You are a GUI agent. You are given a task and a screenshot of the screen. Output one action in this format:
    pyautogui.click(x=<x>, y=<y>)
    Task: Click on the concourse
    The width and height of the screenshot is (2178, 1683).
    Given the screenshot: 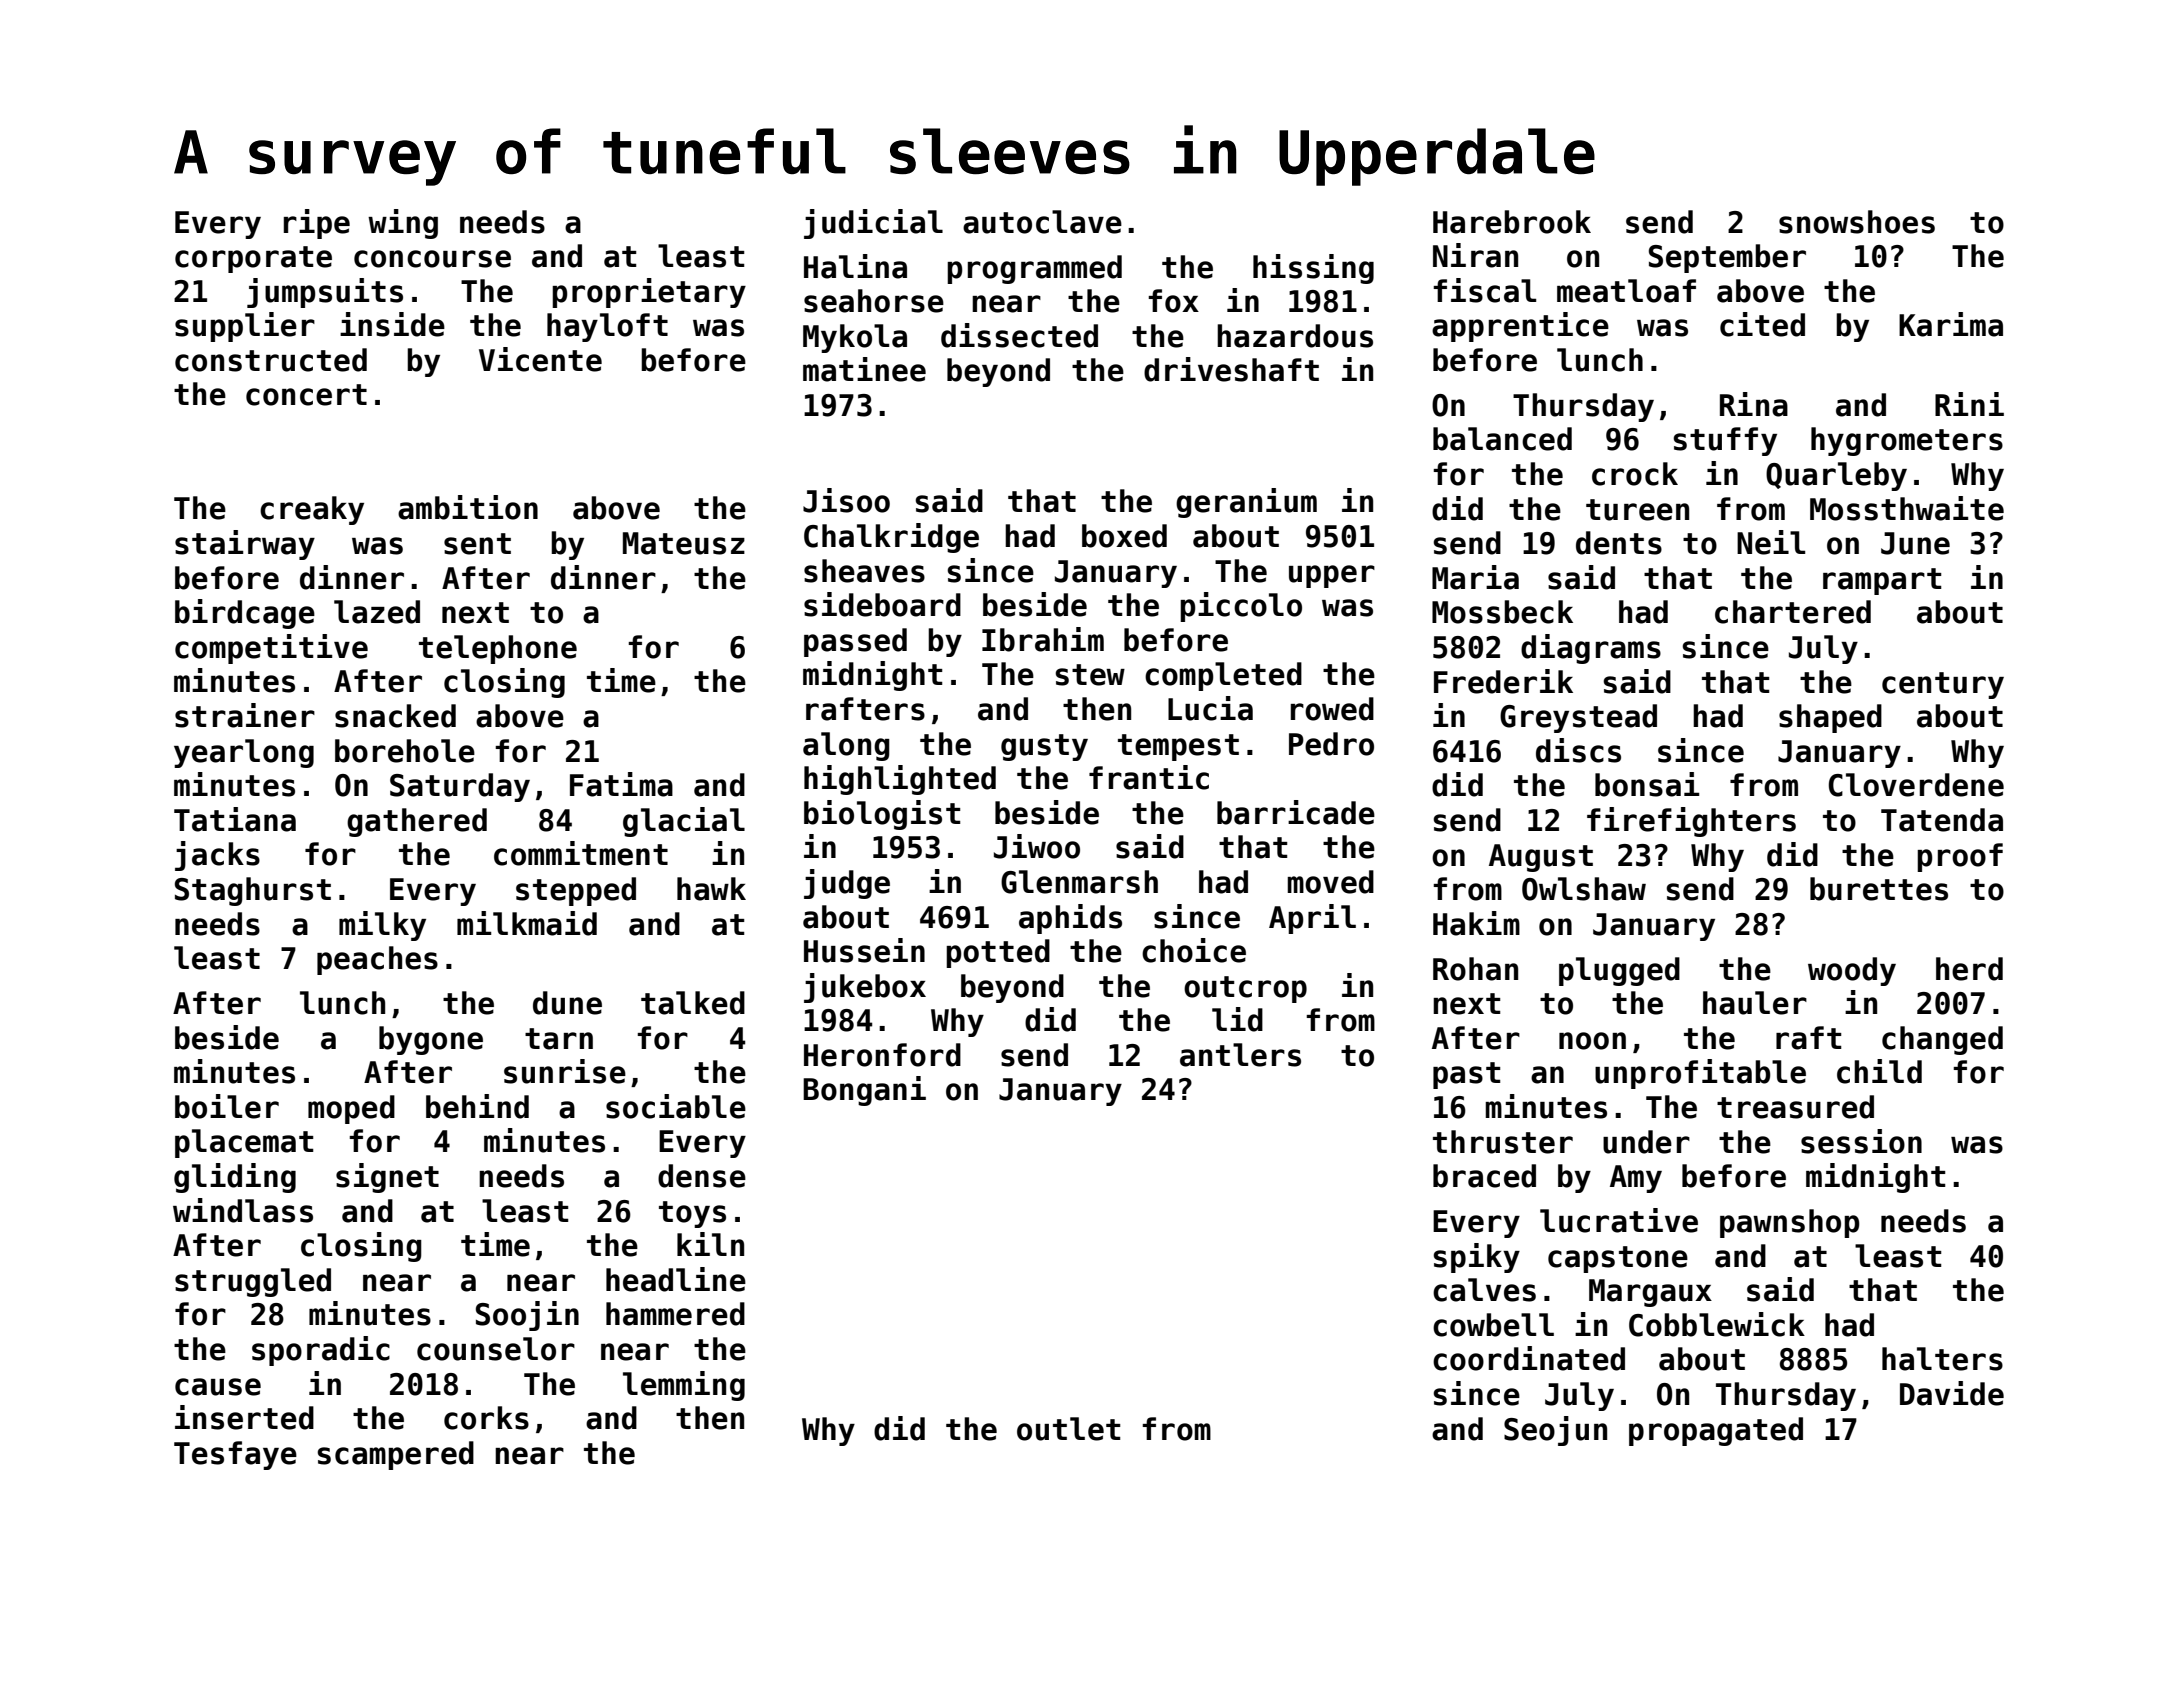 What is the action you would take?
    pyautogui.click(x=432, y=259)
